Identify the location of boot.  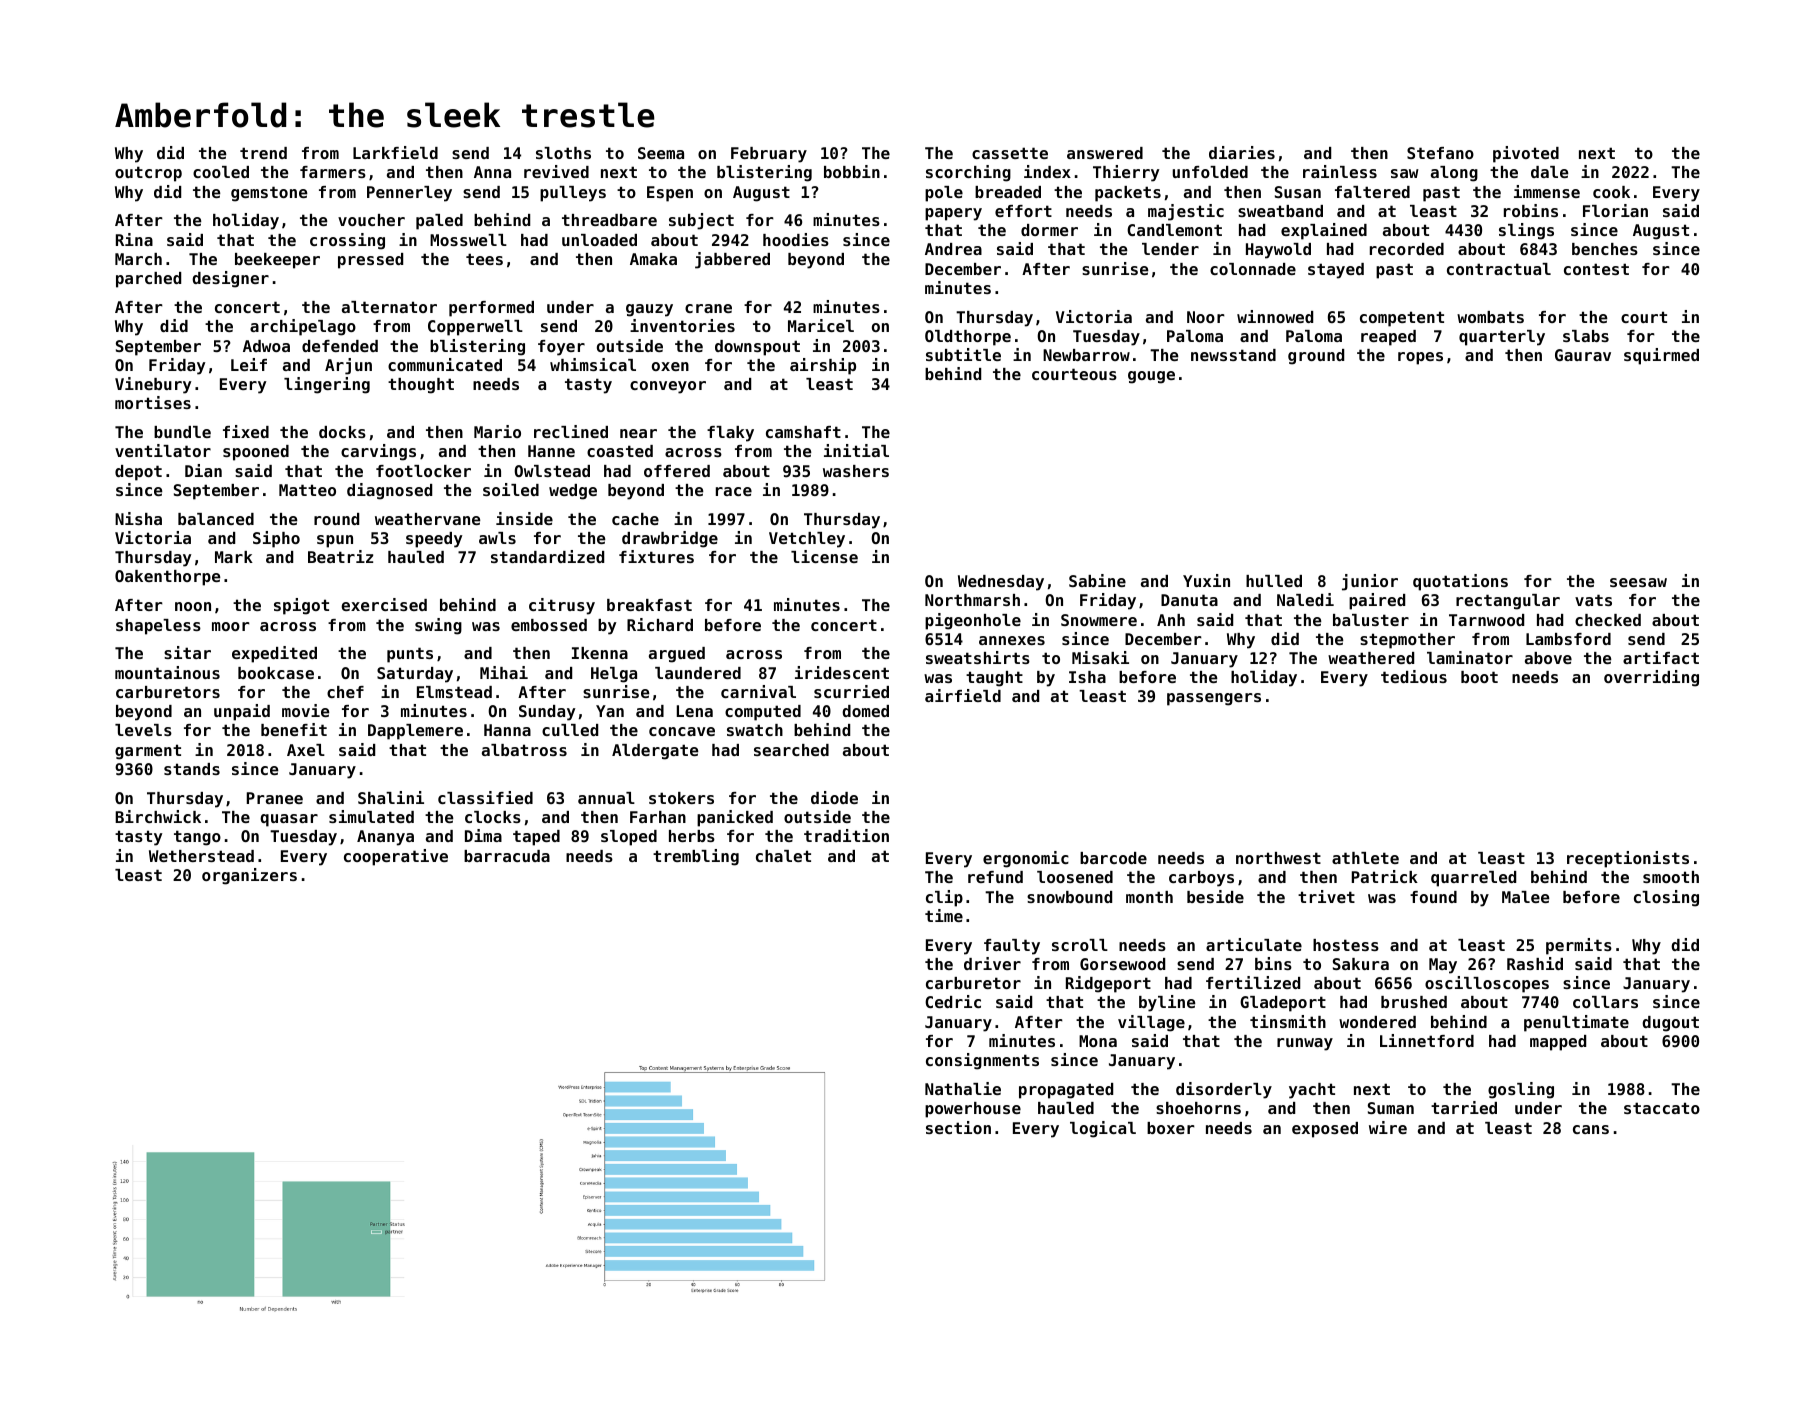
(1479, 677).
